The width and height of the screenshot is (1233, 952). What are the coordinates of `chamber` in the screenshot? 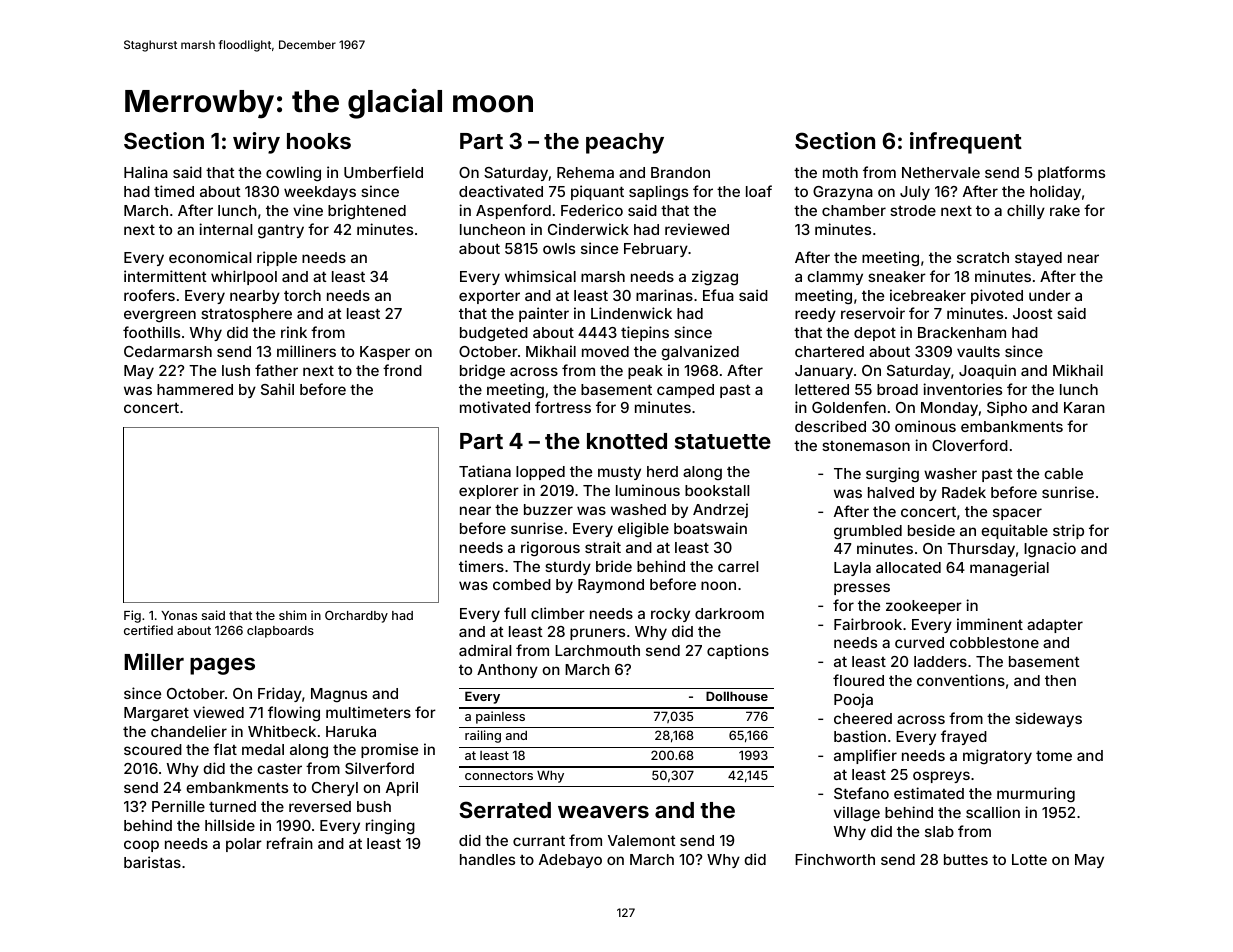 It's located at (854, 210).
